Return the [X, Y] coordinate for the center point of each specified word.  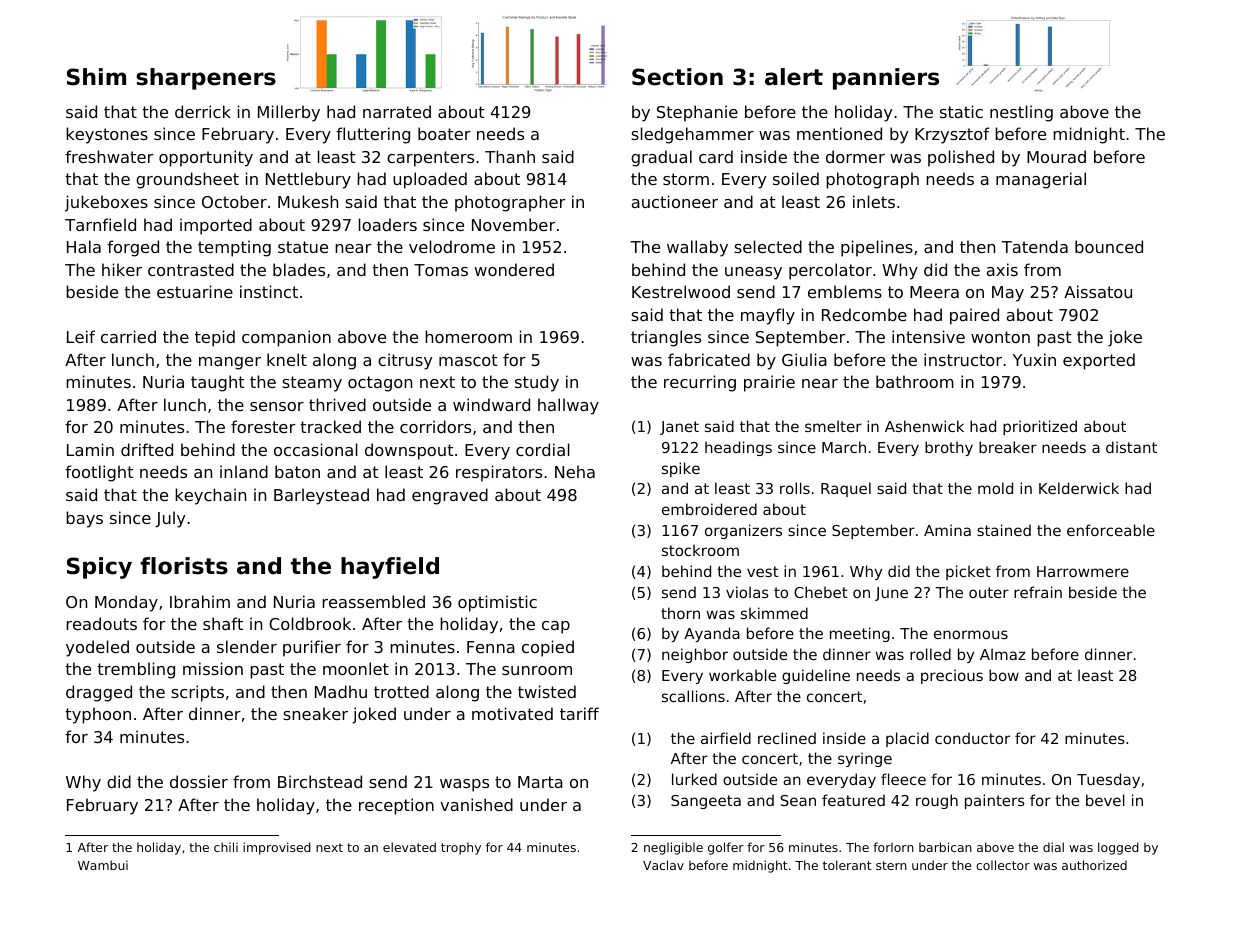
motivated [512, 713]
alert [794, 77]
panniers [886, 79]
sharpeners [206, 79]
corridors [435, 426]
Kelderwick [1079, 488]
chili [226, 847]
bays [84, 519]
